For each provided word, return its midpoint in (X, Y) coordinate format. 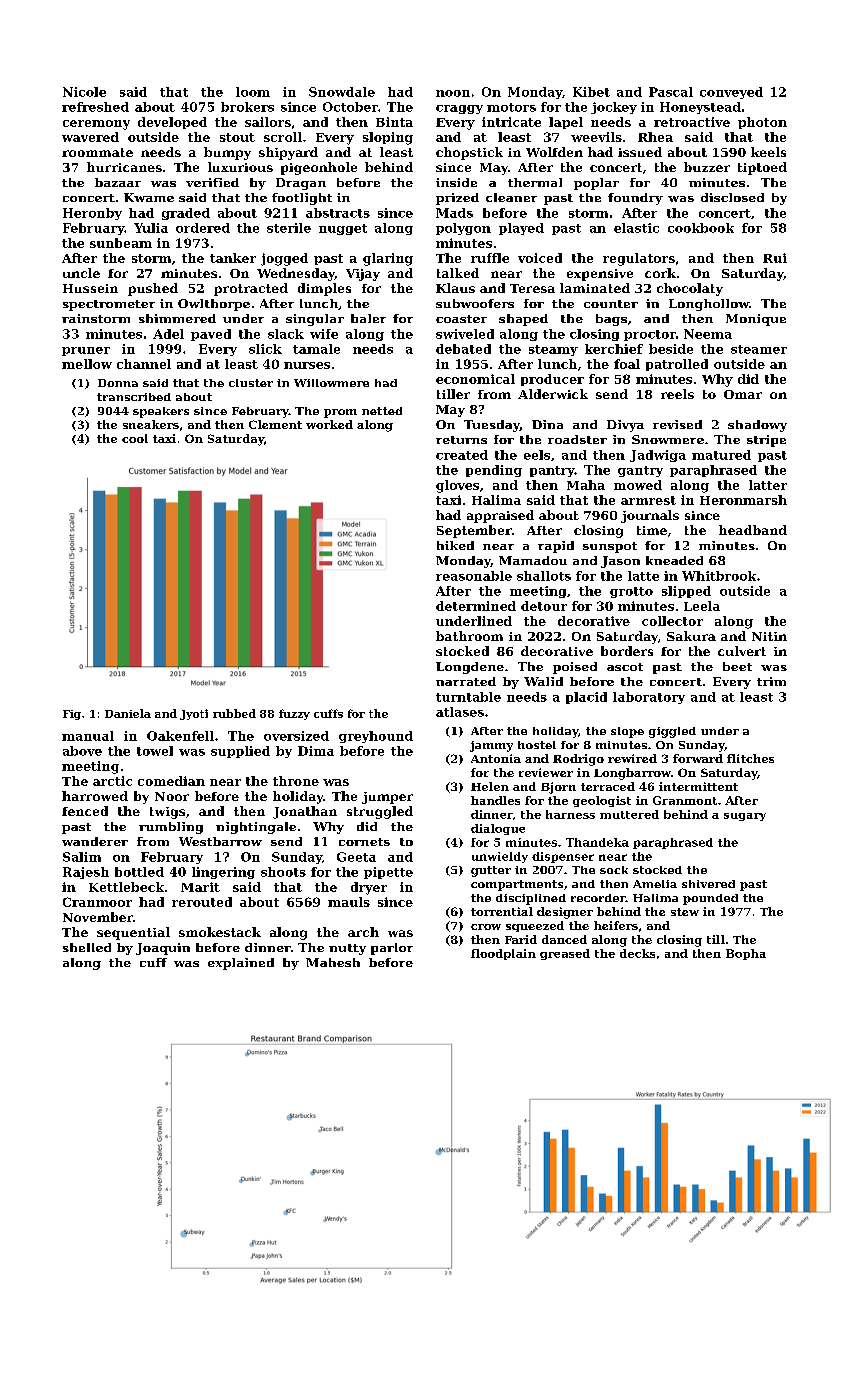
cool (135, 438)
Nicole (84, 92)
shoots (283, 872)
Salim (82, 857)
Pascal (671, 92)
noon (453, 93)
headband (753, 530)
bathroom (469, 636)
